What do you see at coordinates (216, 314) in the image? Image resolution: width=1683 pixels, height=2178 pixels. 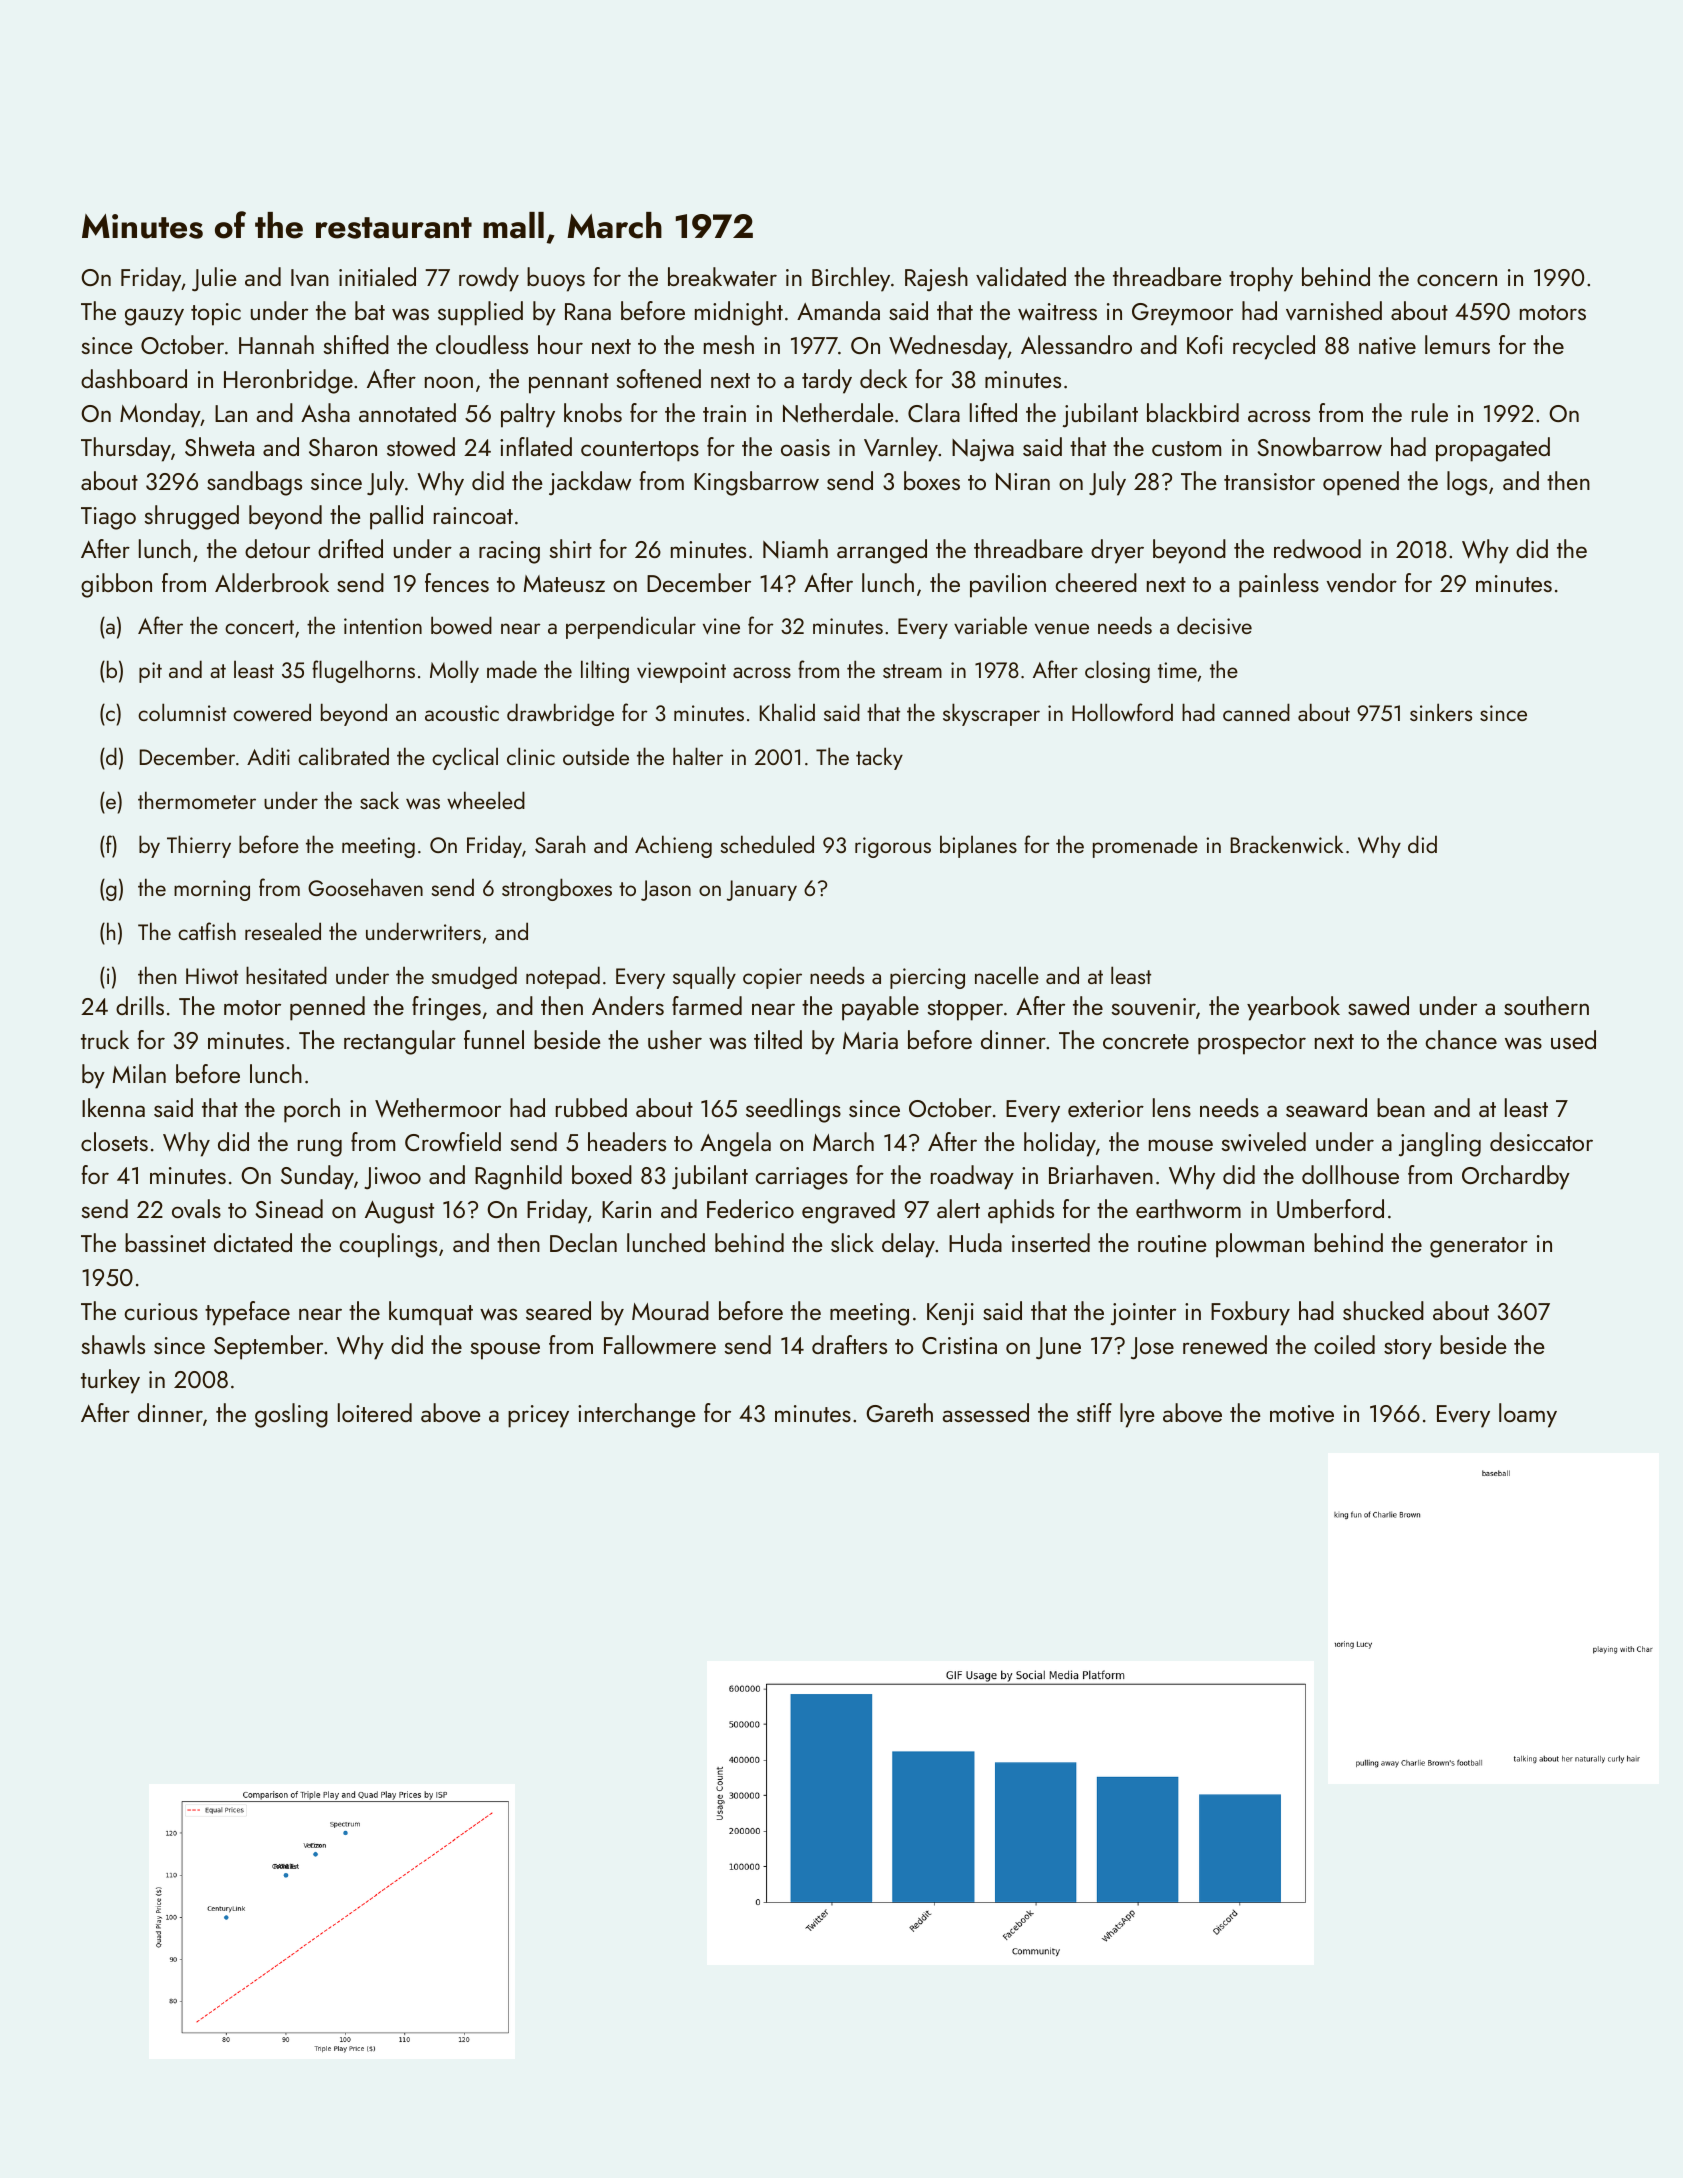 I see `topic` at bounding box center [216, 314].
